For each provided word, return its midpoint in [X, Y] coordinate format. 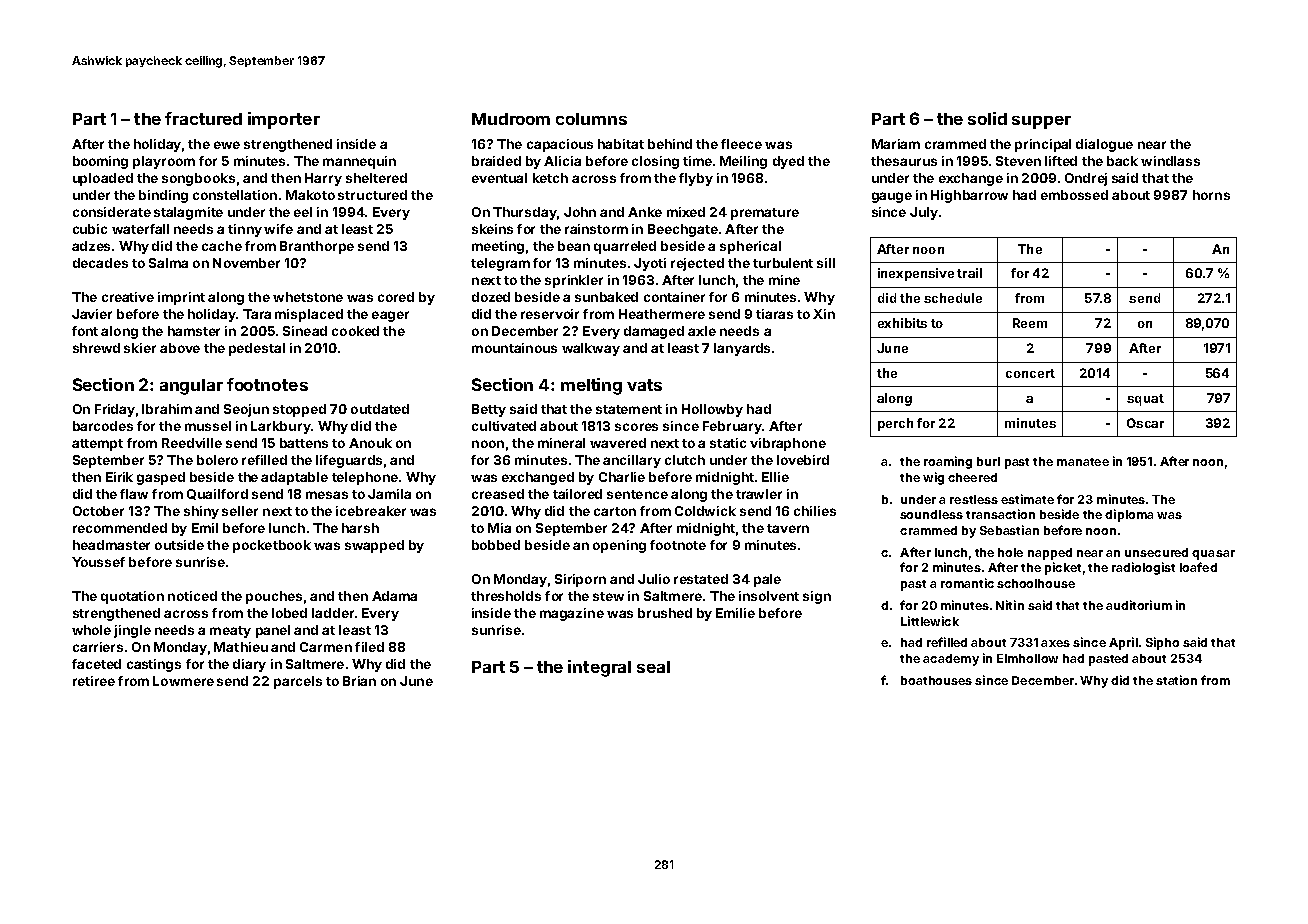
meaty [230, 632]
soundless [931, 514]
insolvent [769, 596]
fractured [203, 118]
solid [987, 118]
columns [591, 119]
